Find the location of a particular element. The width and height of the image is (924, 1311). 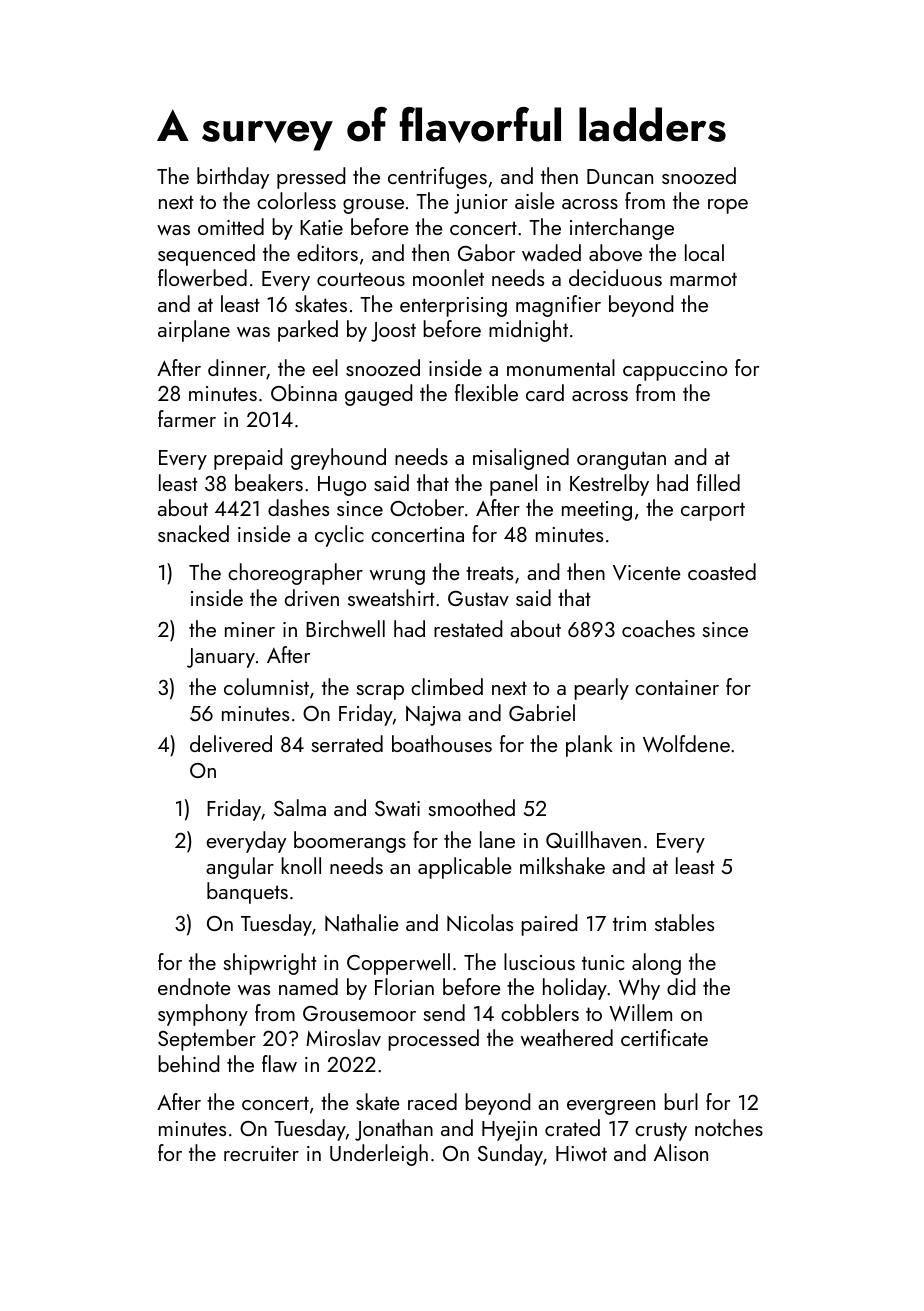

January is located at coordinates (221, 658).
